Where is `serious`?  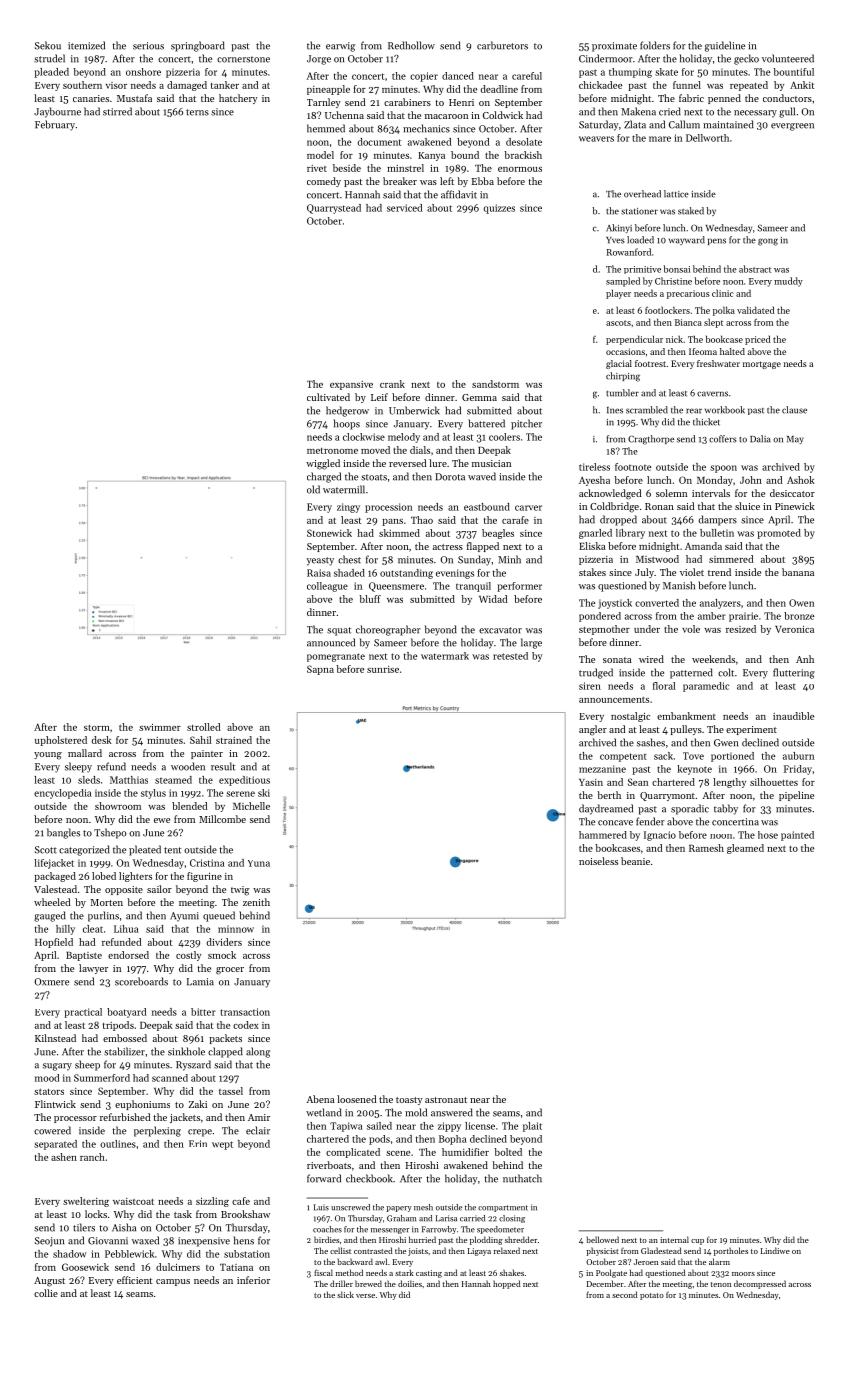 serious is located at coordinates (148, 46).
